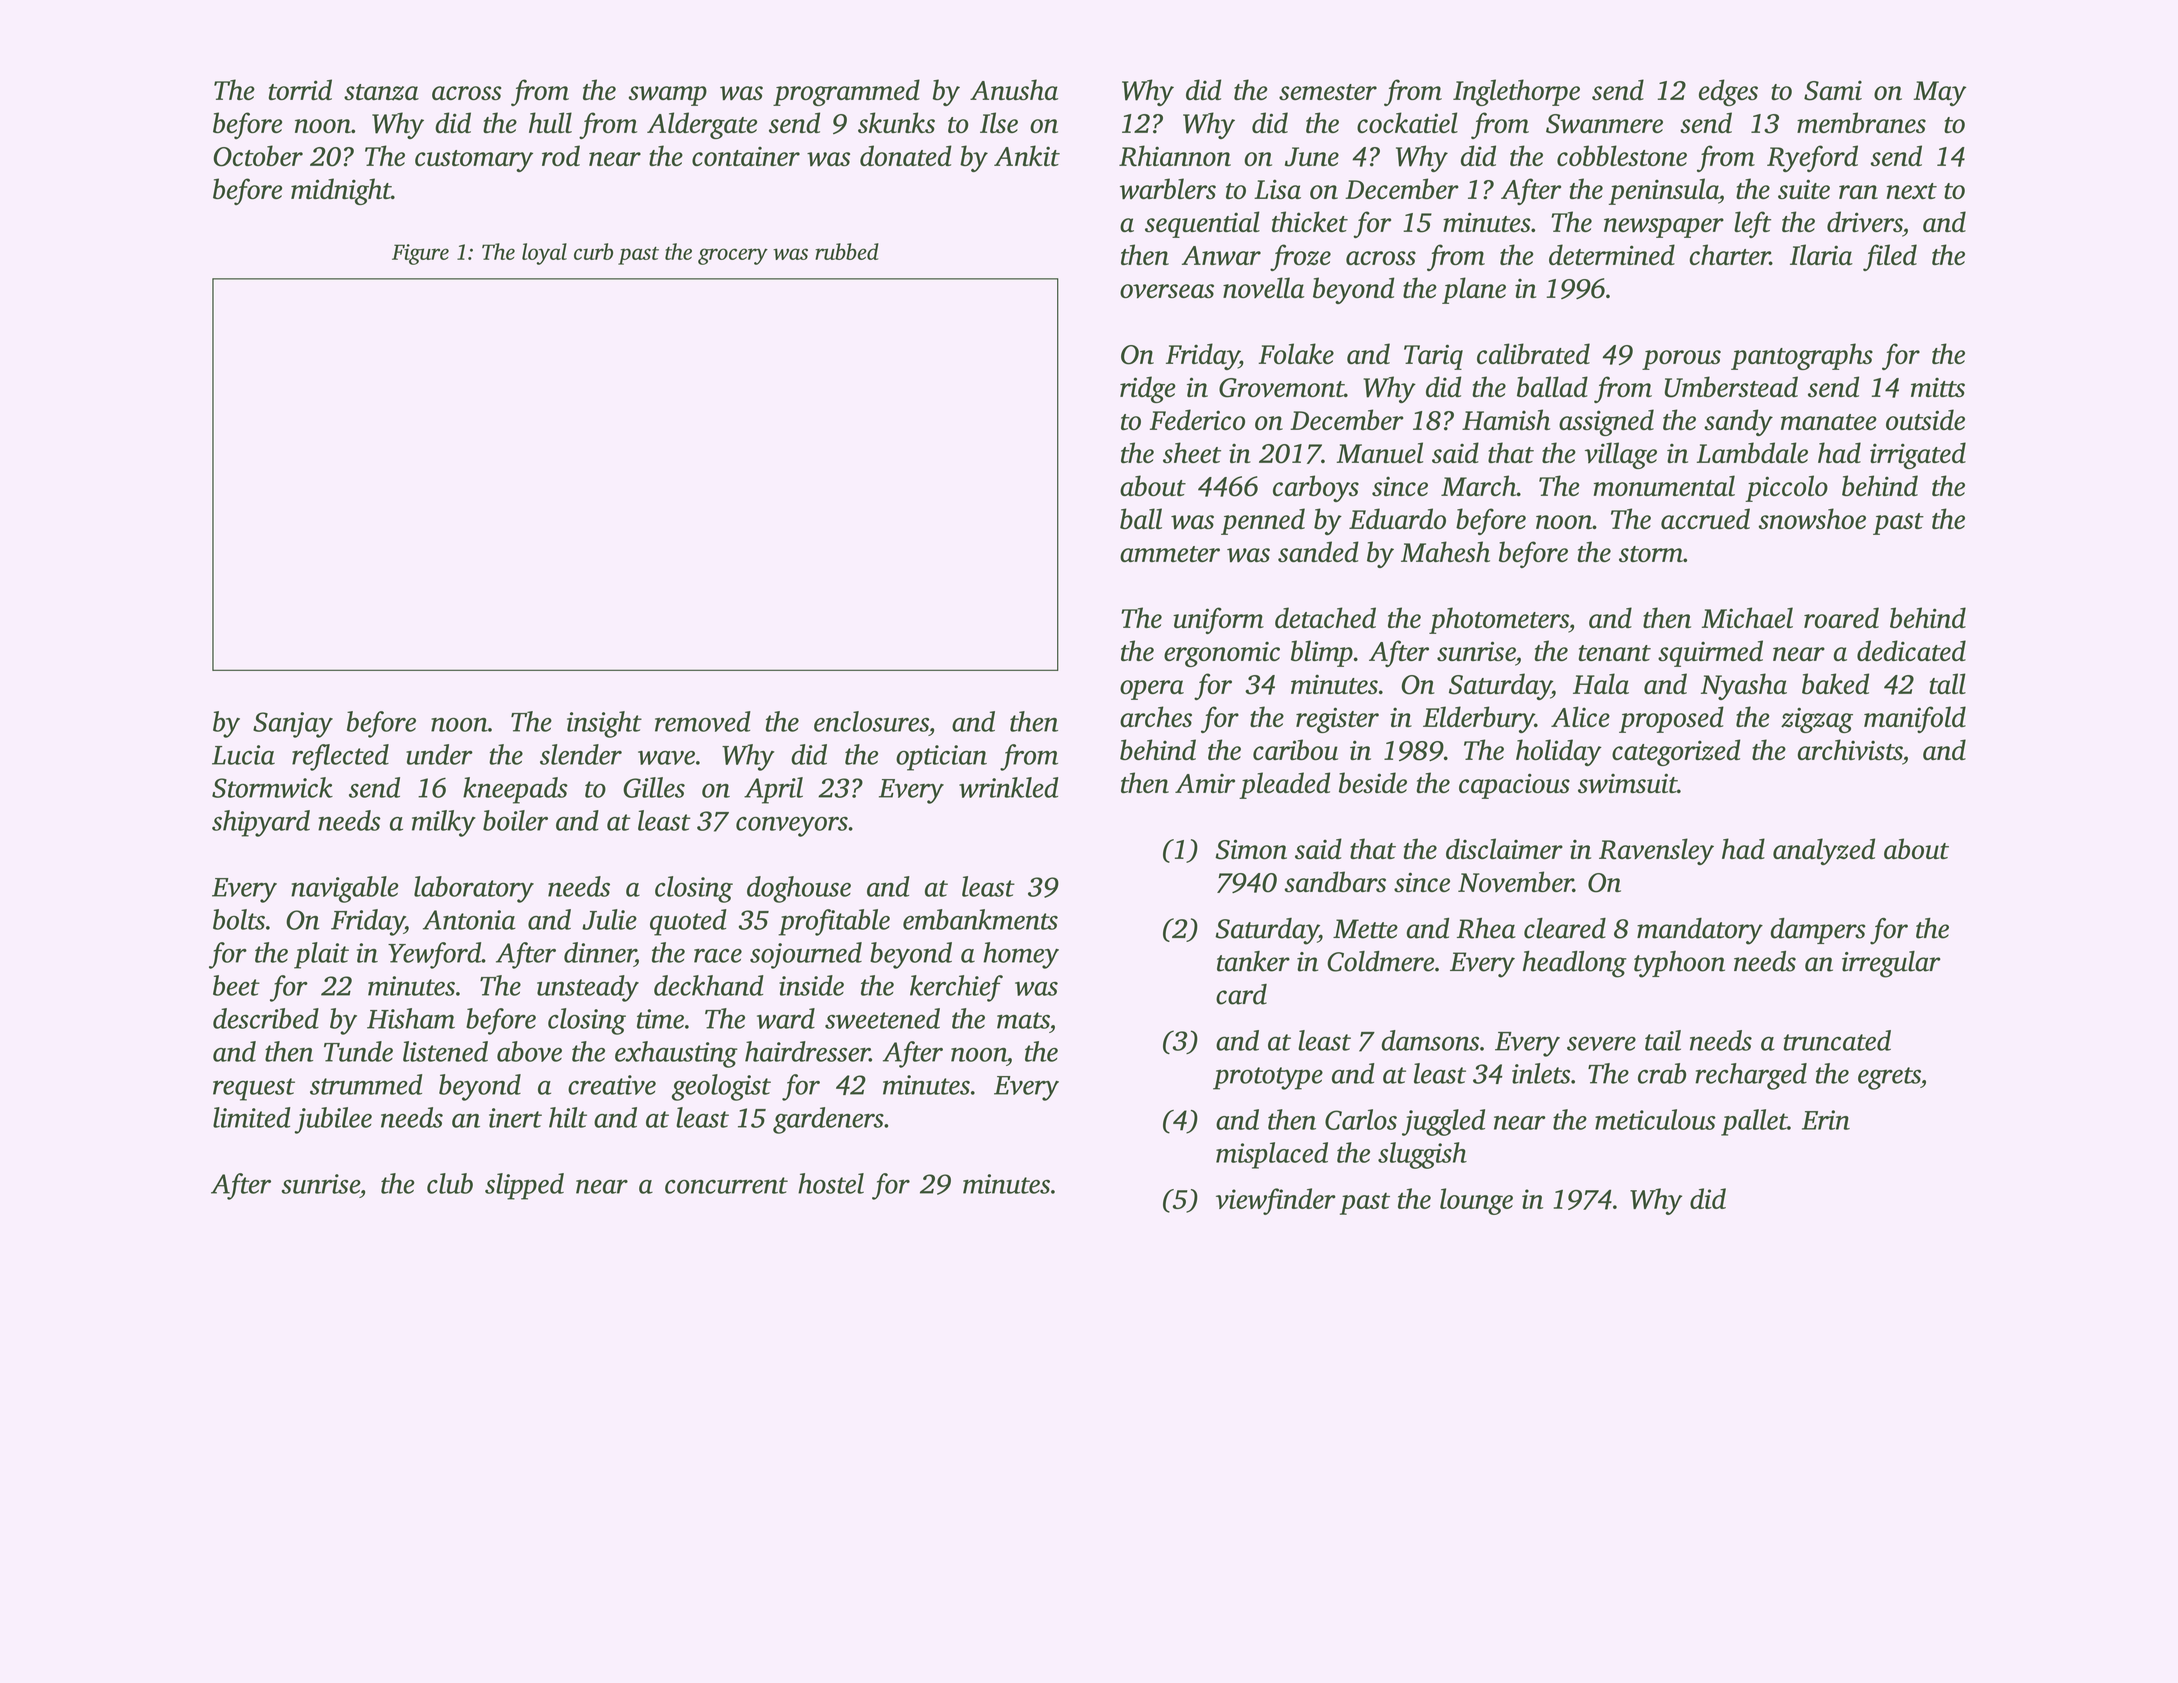  Describe the element at coordinates (1925, 420) in the page. I see `outside` at that location.
